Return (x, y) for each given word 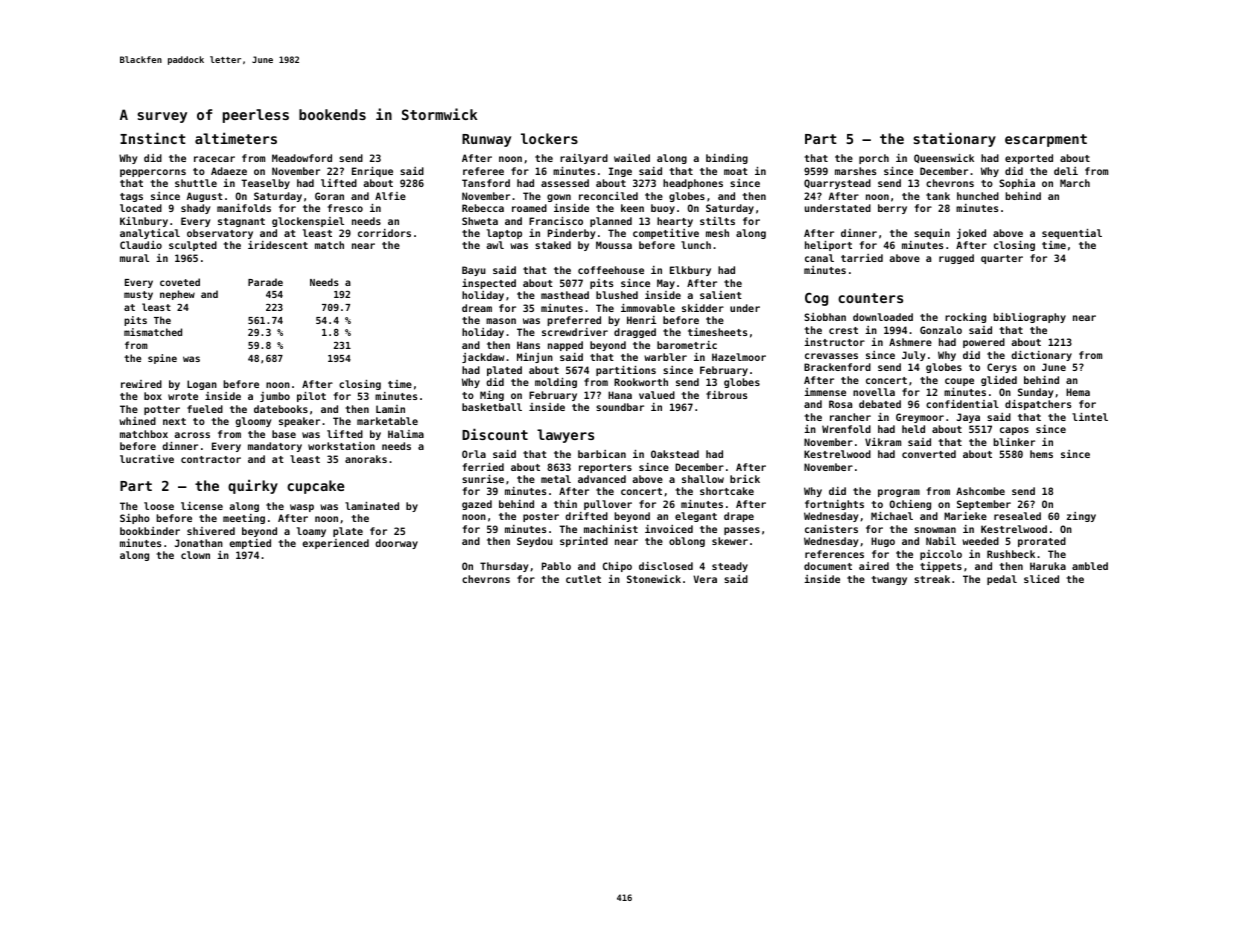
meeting (244, 519)
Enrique (372, 172)
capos (1014, 431)
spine (162, 359)
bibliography (1029, 318)
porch (874, 159)
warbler (665, 357)
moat (736, 171)
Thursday (504, 567)
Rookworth (641, 382)
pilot (311, 397)
